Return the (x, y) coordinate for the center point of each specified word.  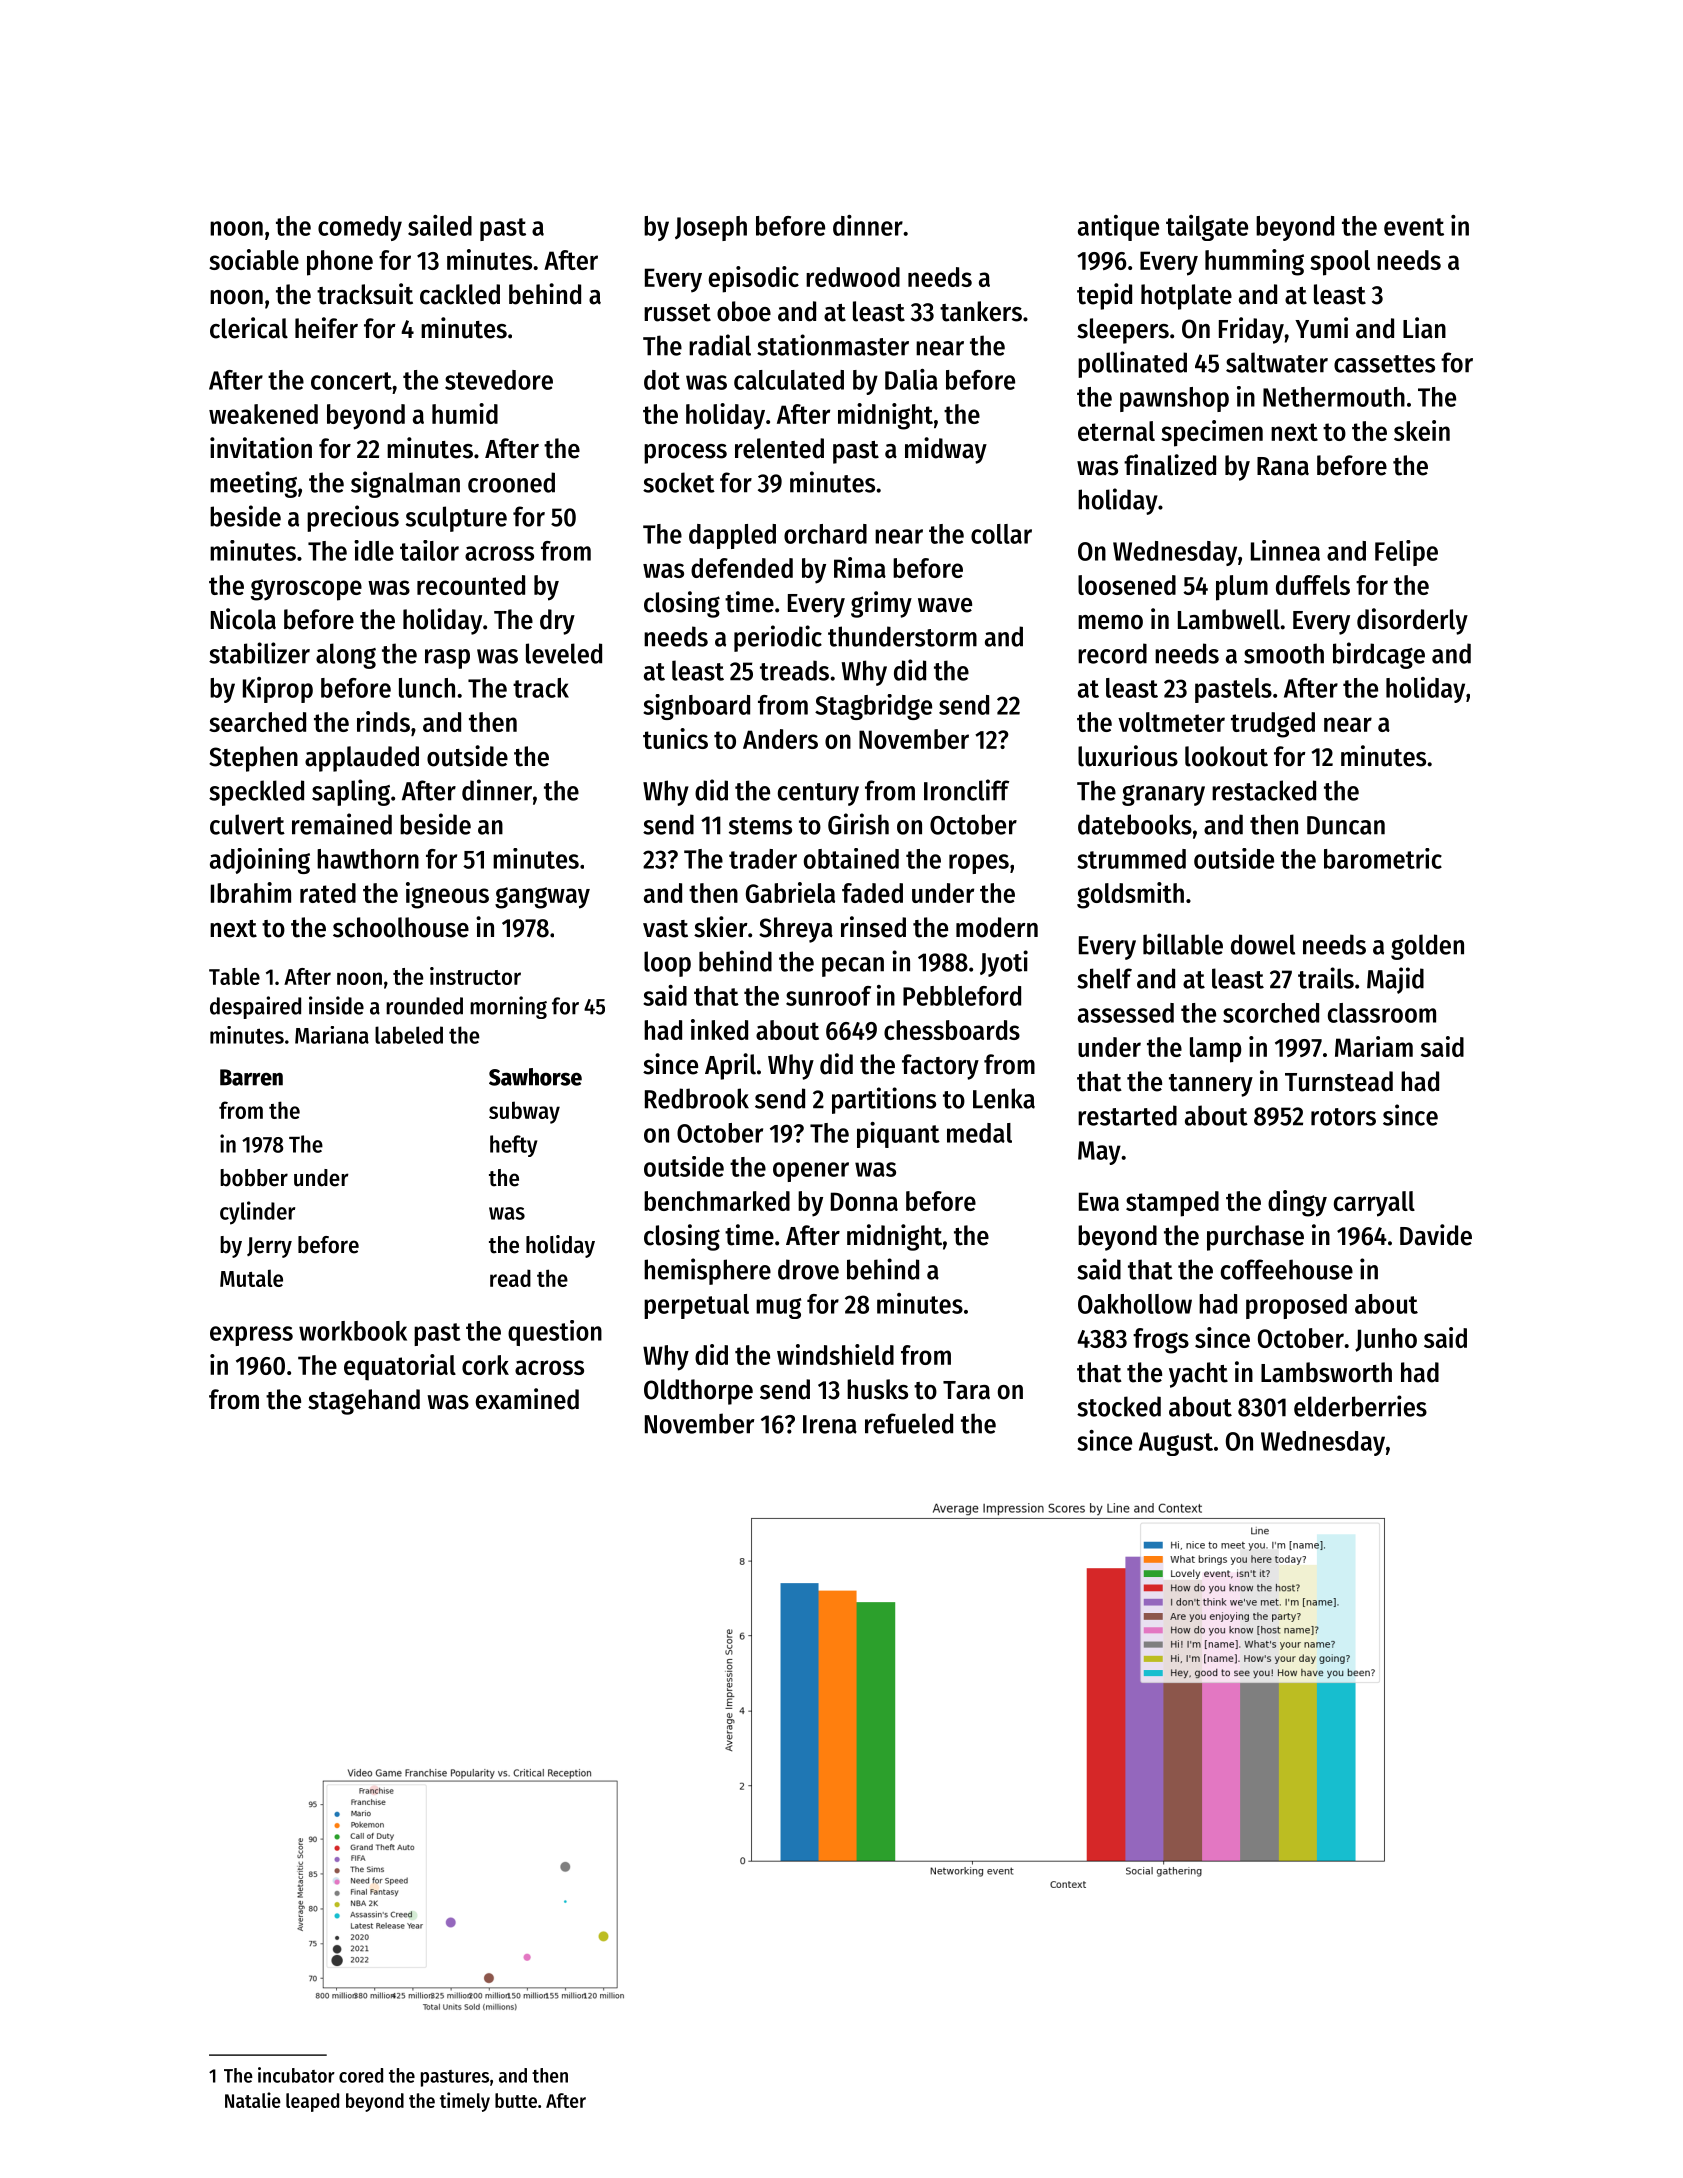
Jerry (269, 1247)
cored (361, 2075)
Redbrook (697, 1098)
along (346, 656)
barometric (1383, 858)
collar (1001, 534)
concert (351, 381)
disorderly (1412, 621)
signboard (696, 707)
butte (516, 2100)
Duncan (1346, 825)
